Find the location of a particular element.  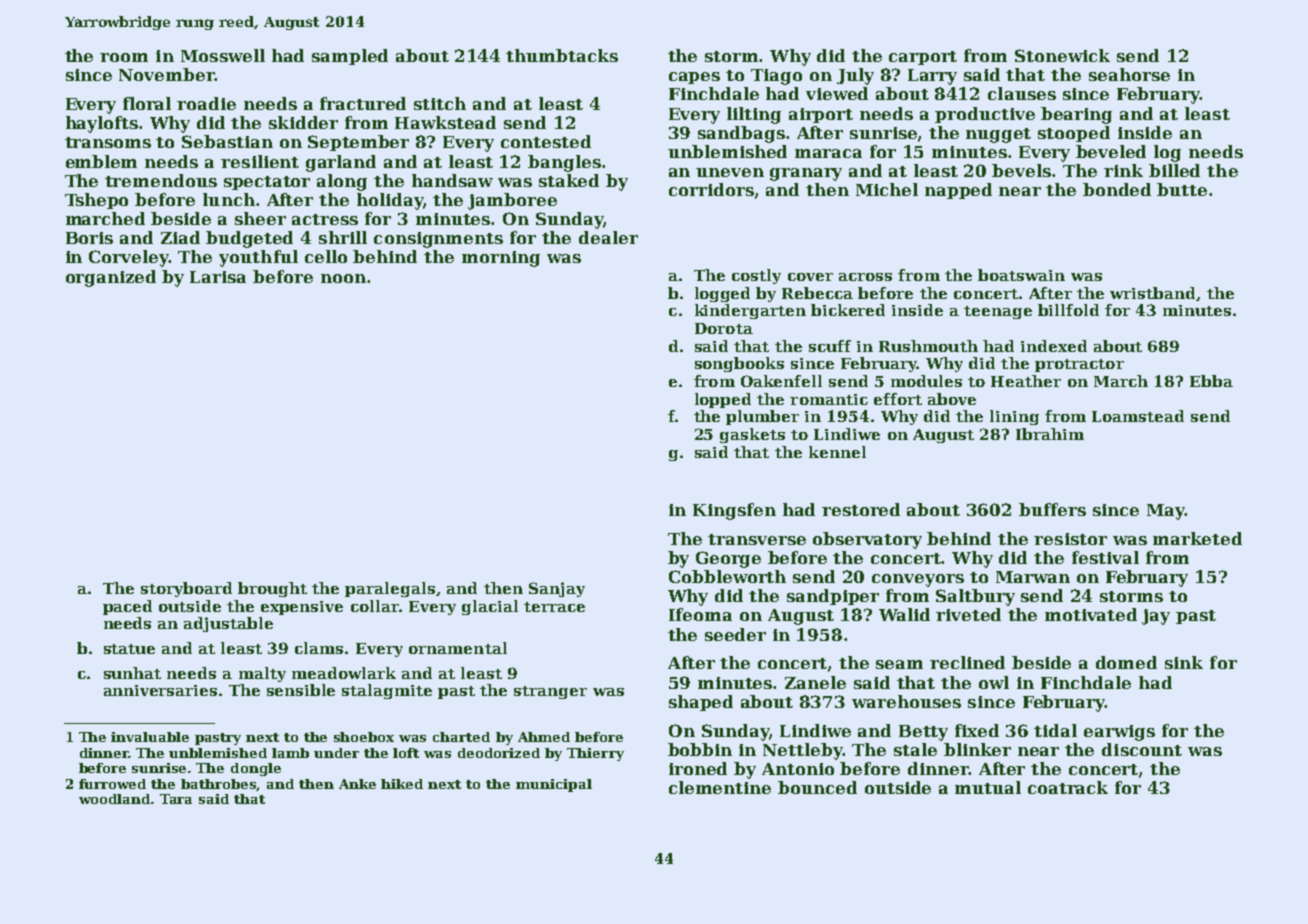

carport is located at coordinates (923, 58).
